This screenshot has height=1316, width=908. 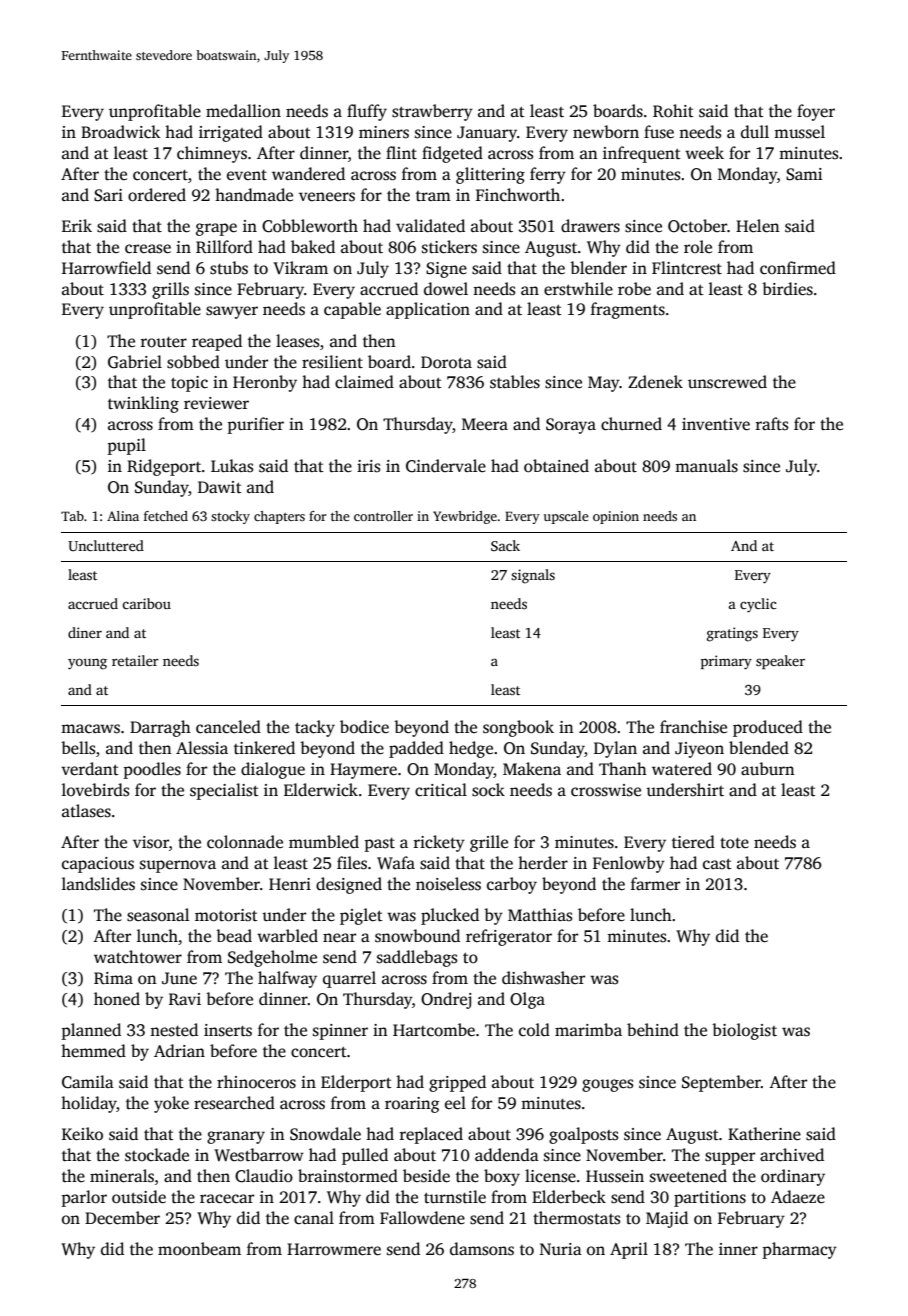 I want to click on birdies, so click(x=787, y=289).
